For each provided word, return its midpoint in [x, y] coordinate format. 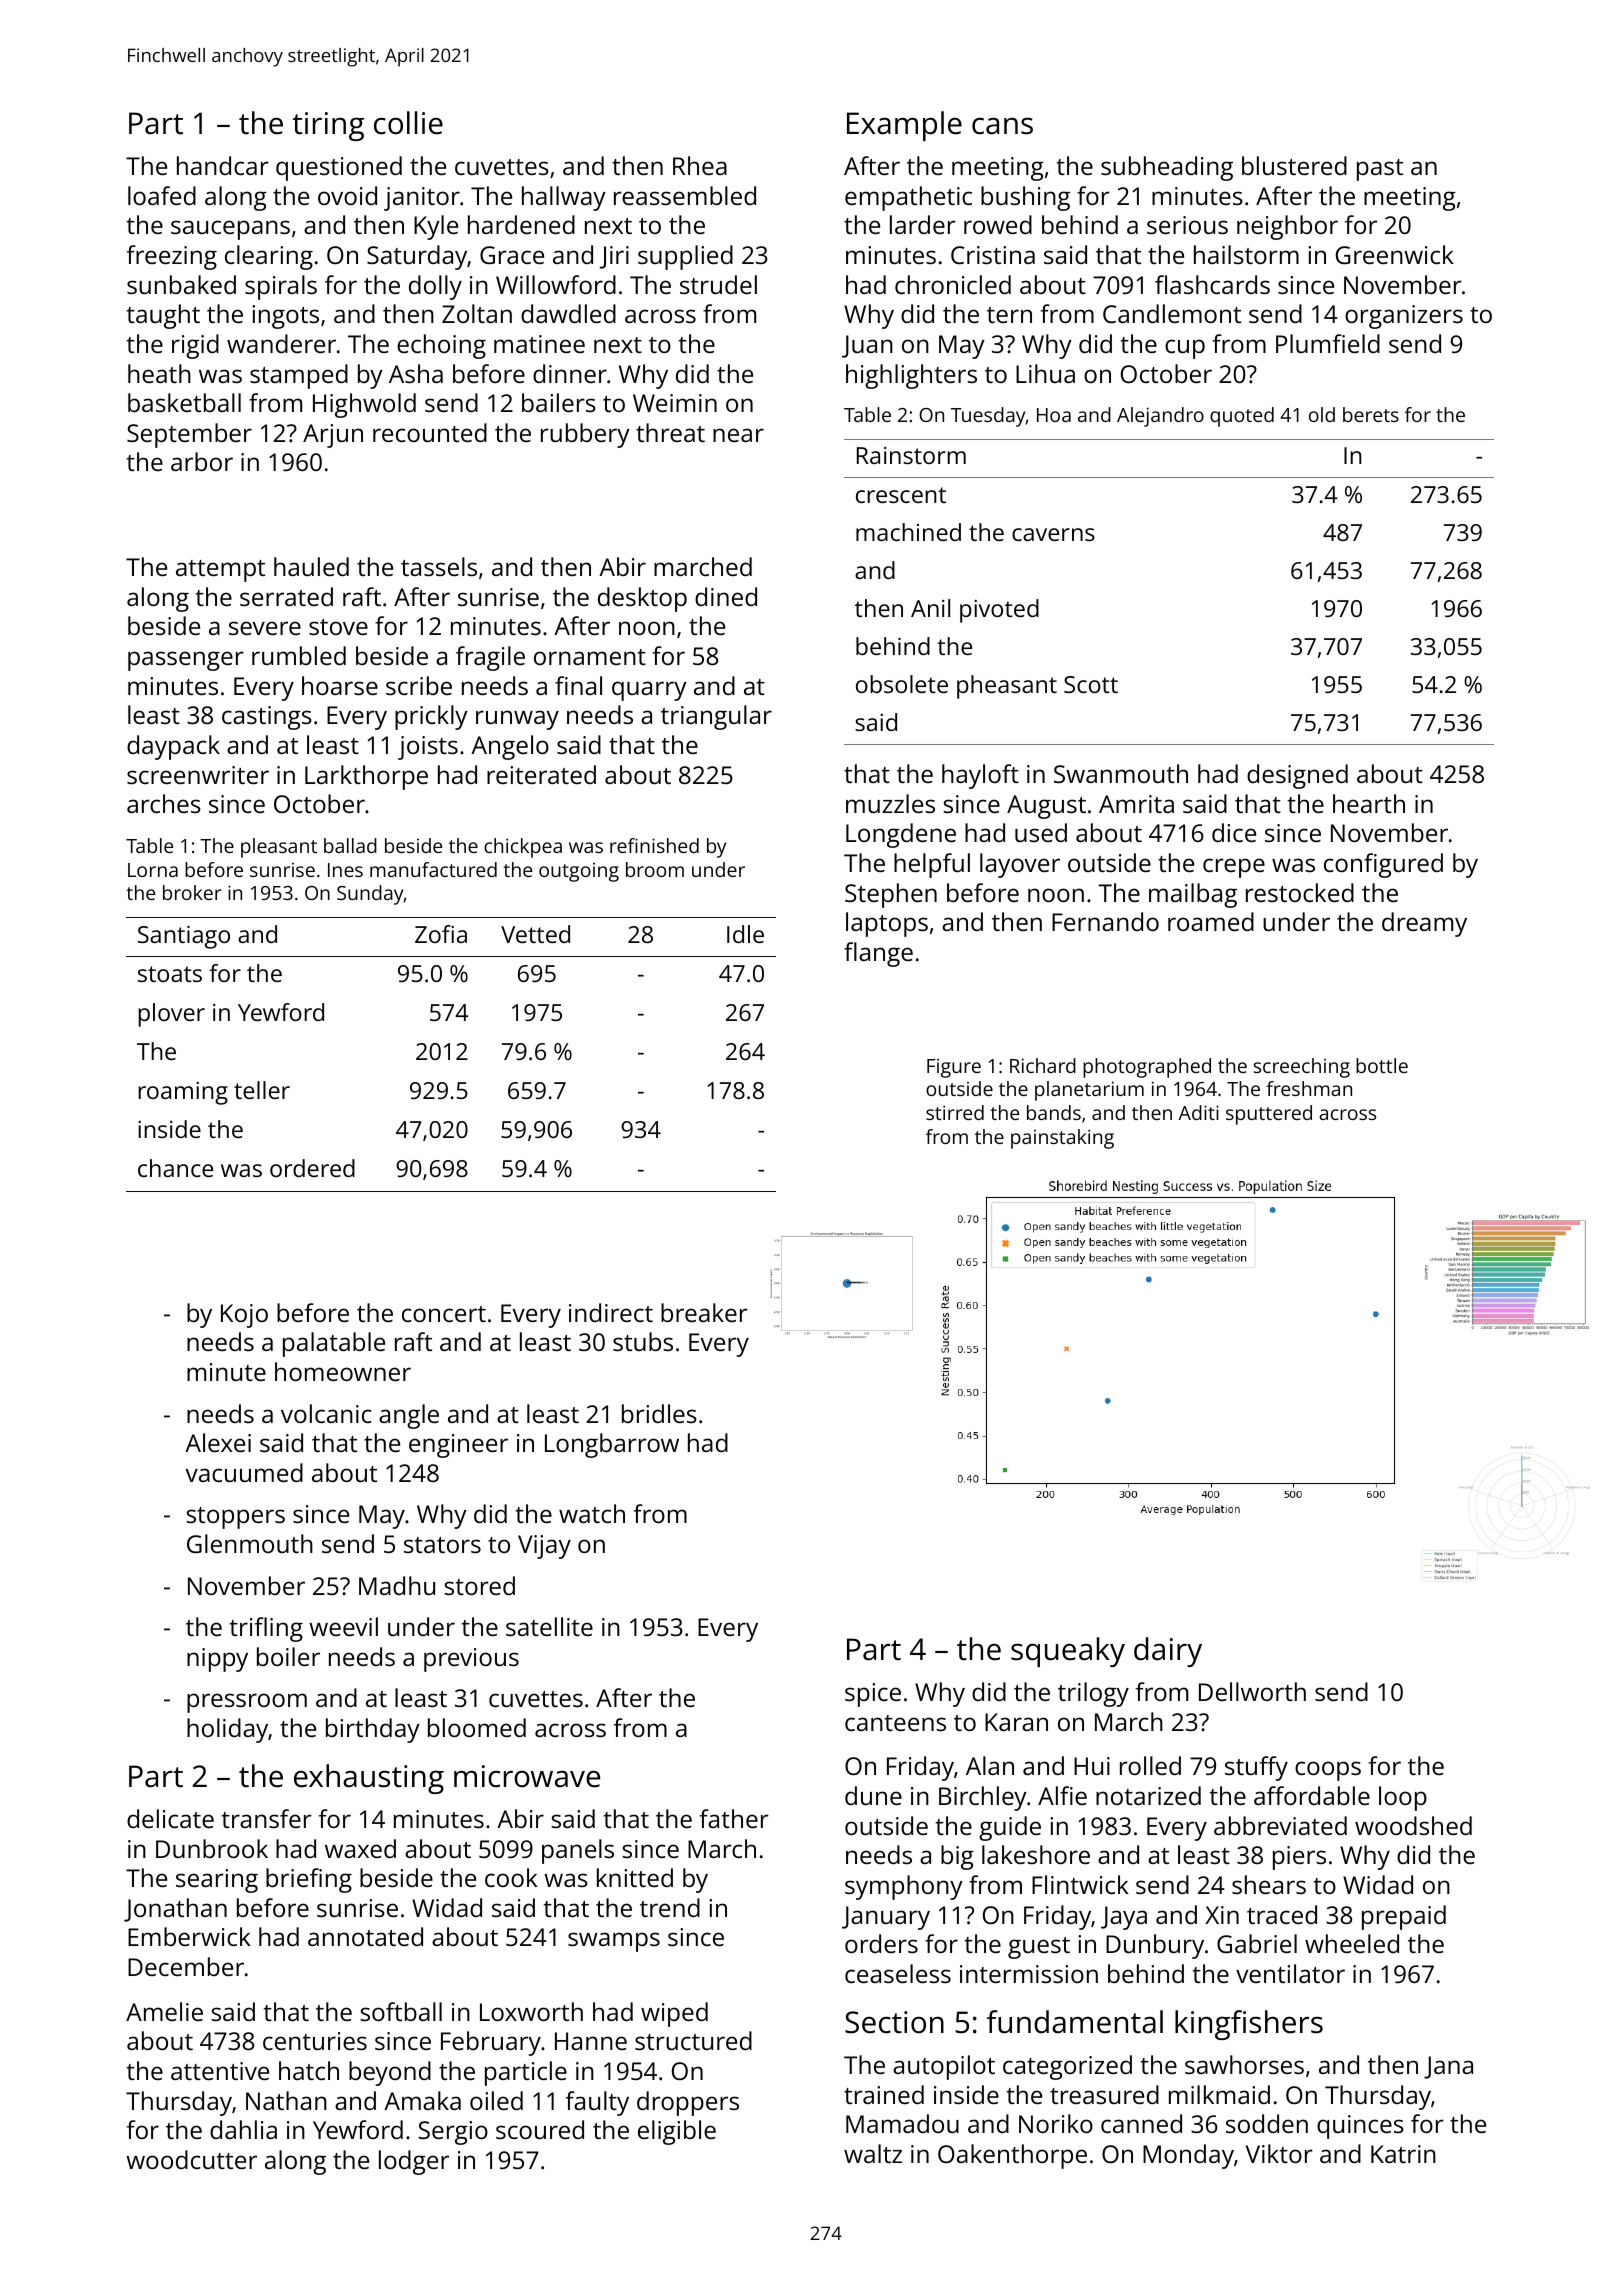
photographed [1147, 1068]
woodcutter [191, 2159]
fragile [490, 658]
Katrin [1403, 2154]
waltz [873, 2153]
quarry [649, 691]
